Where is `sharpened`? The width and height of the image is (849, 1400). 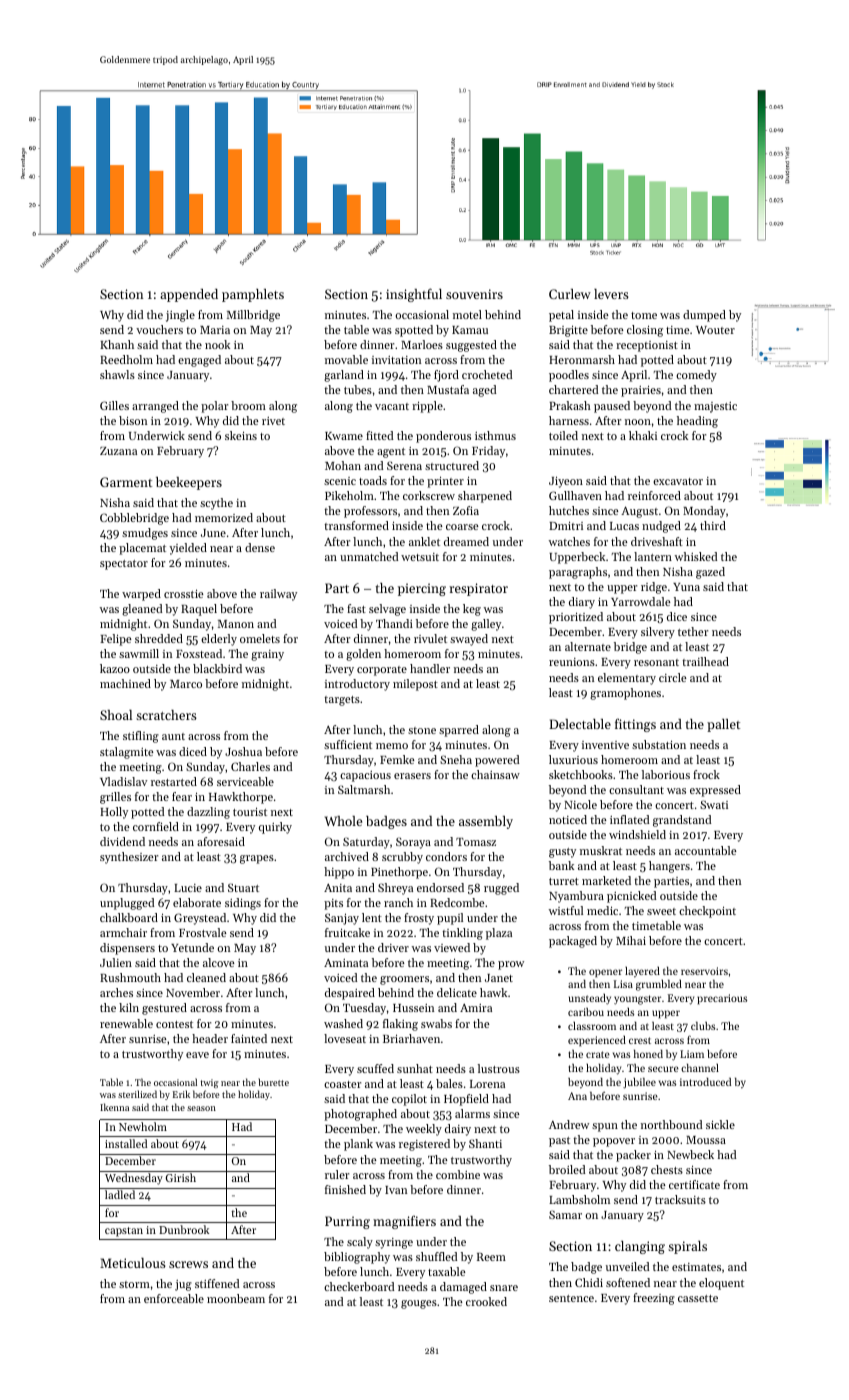
sharpened is located at coordinates (485, 497).
